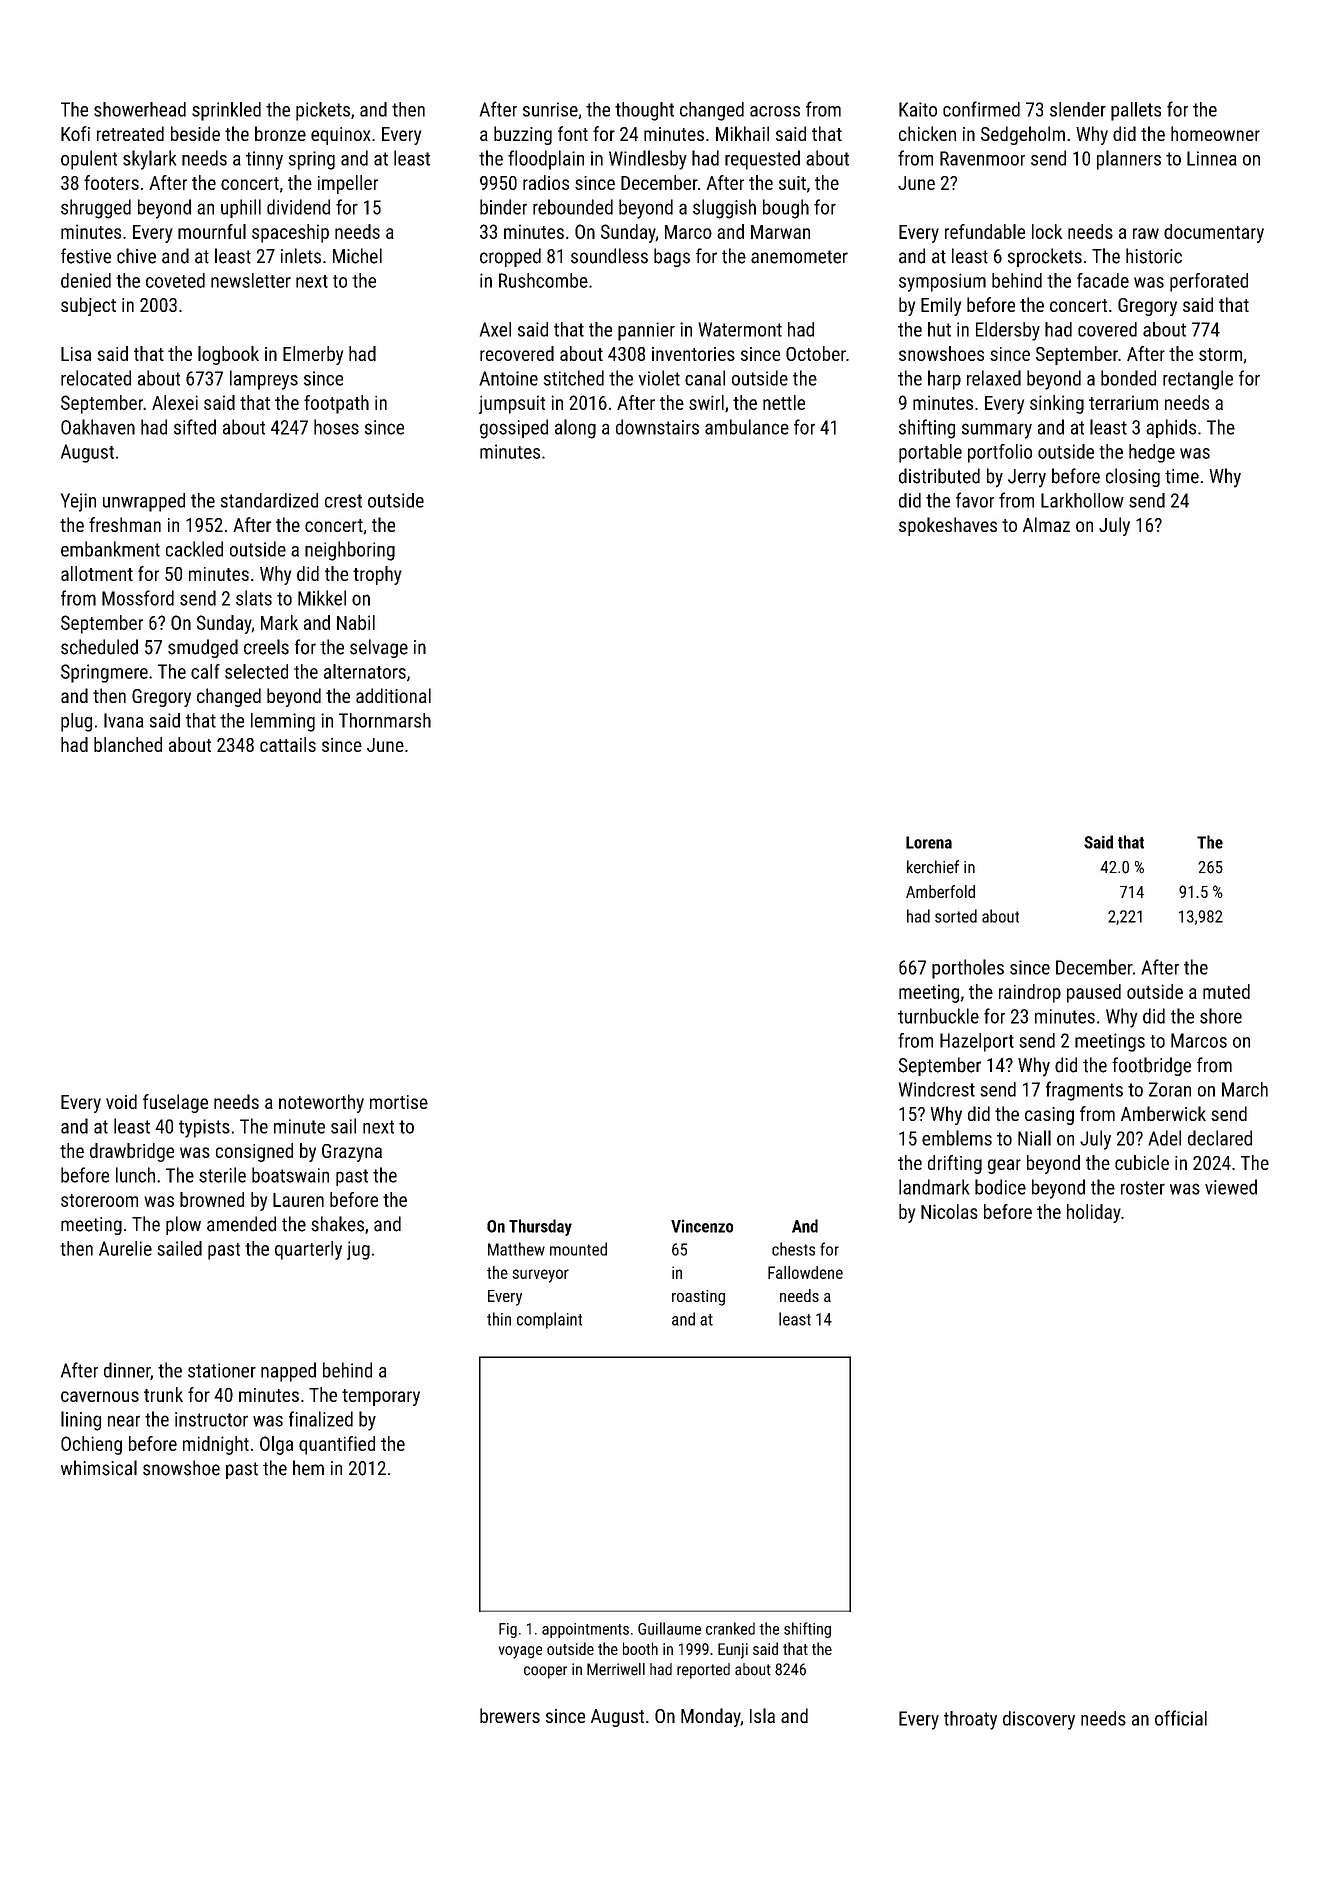 The width and height of the screenshot is (1330, 1881). I want to click on roster, so click(1143, 1188).
